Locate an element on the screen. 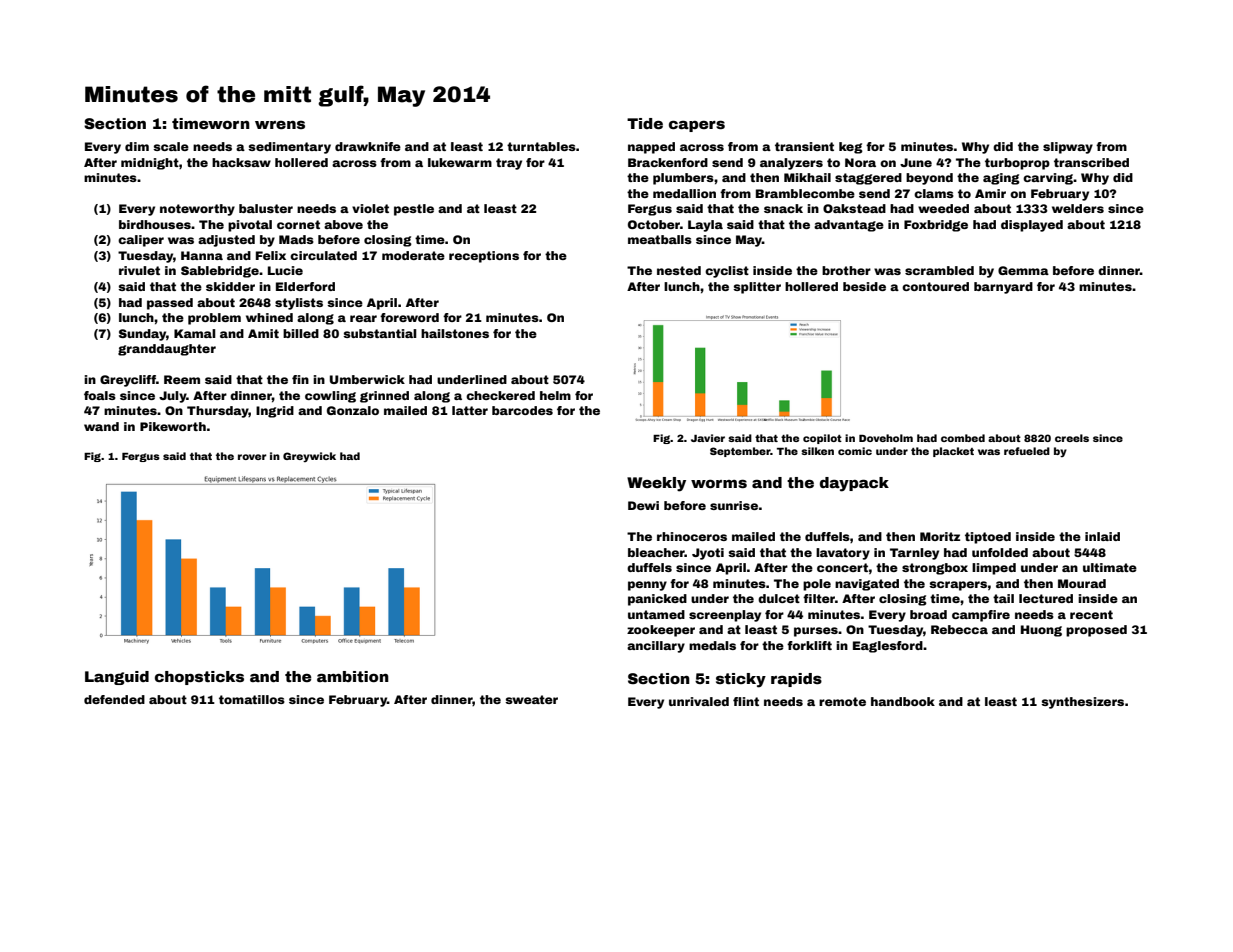  slipway is located at coordinates (1068, 148).
